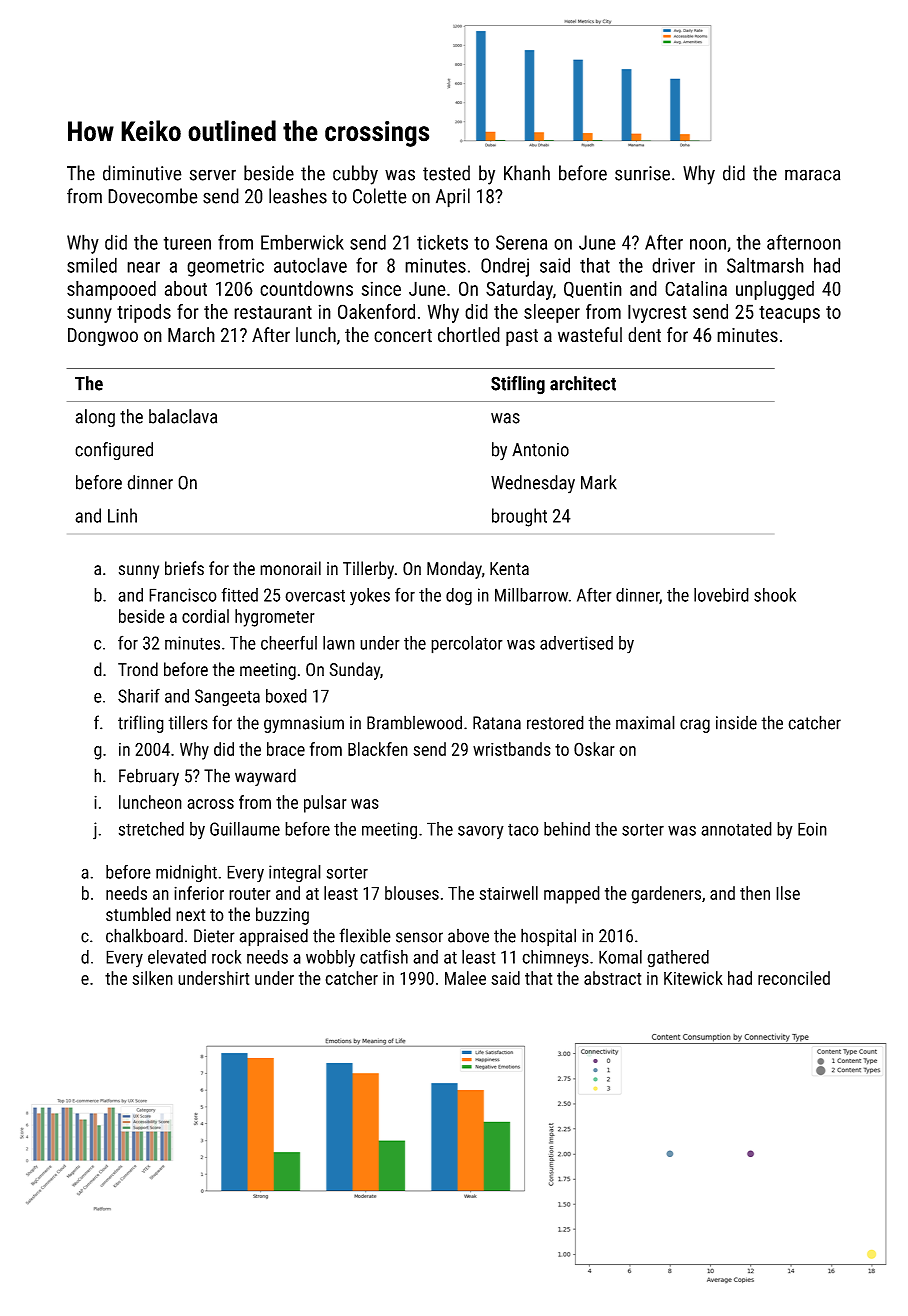 This screenshot has height=1316, width=908. Describe the element at coordinates (593, 289) in the screenshot. I see `Quentin` at that location.
